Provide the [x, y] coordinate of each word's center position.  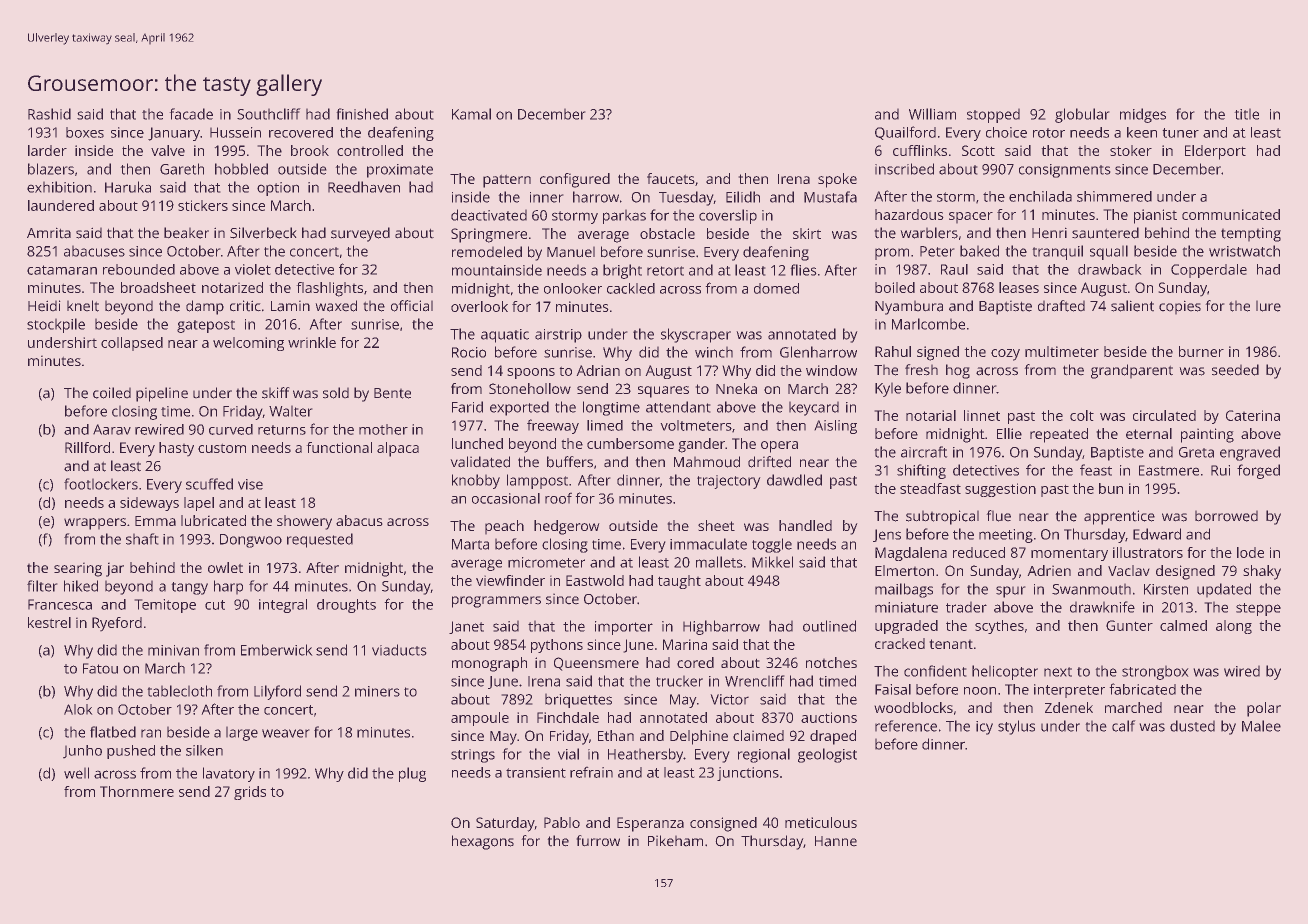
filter [42, 586]
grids [250, 793]
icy [984, 728]
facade [191, 114]
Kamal [471, 114]
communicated [1231, 214]
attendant [678, 407]
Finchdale [568, 717]
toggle [772, 545]
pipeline [162, 394]
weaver [285, 733]
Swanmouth [1091, 589]
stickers [203, 205]
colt [1082, 415]
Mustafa [830, 197]
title [1247, 114]
